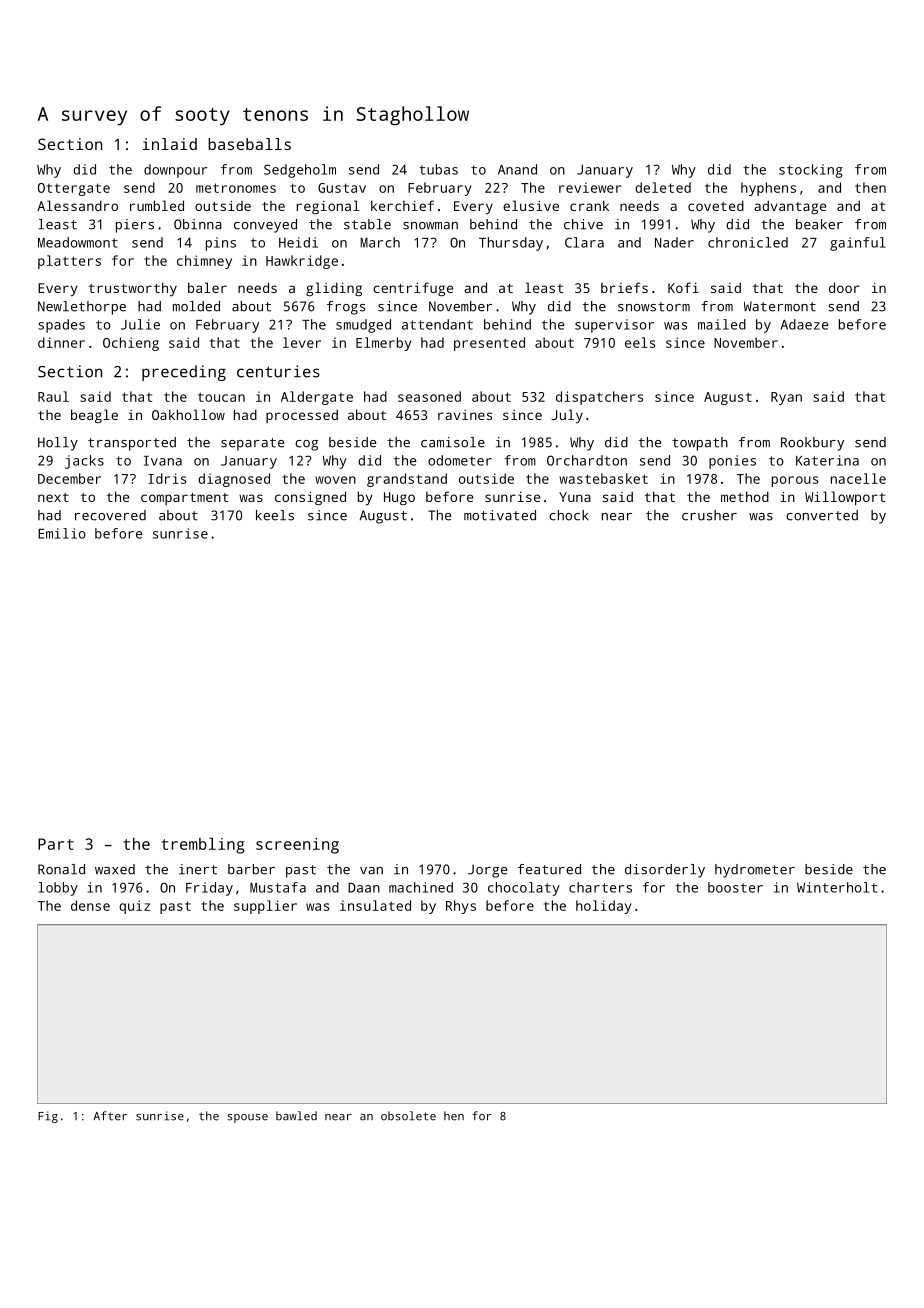 The image size is (924, 1308). I want to click on coveted, so click(716, 205).
